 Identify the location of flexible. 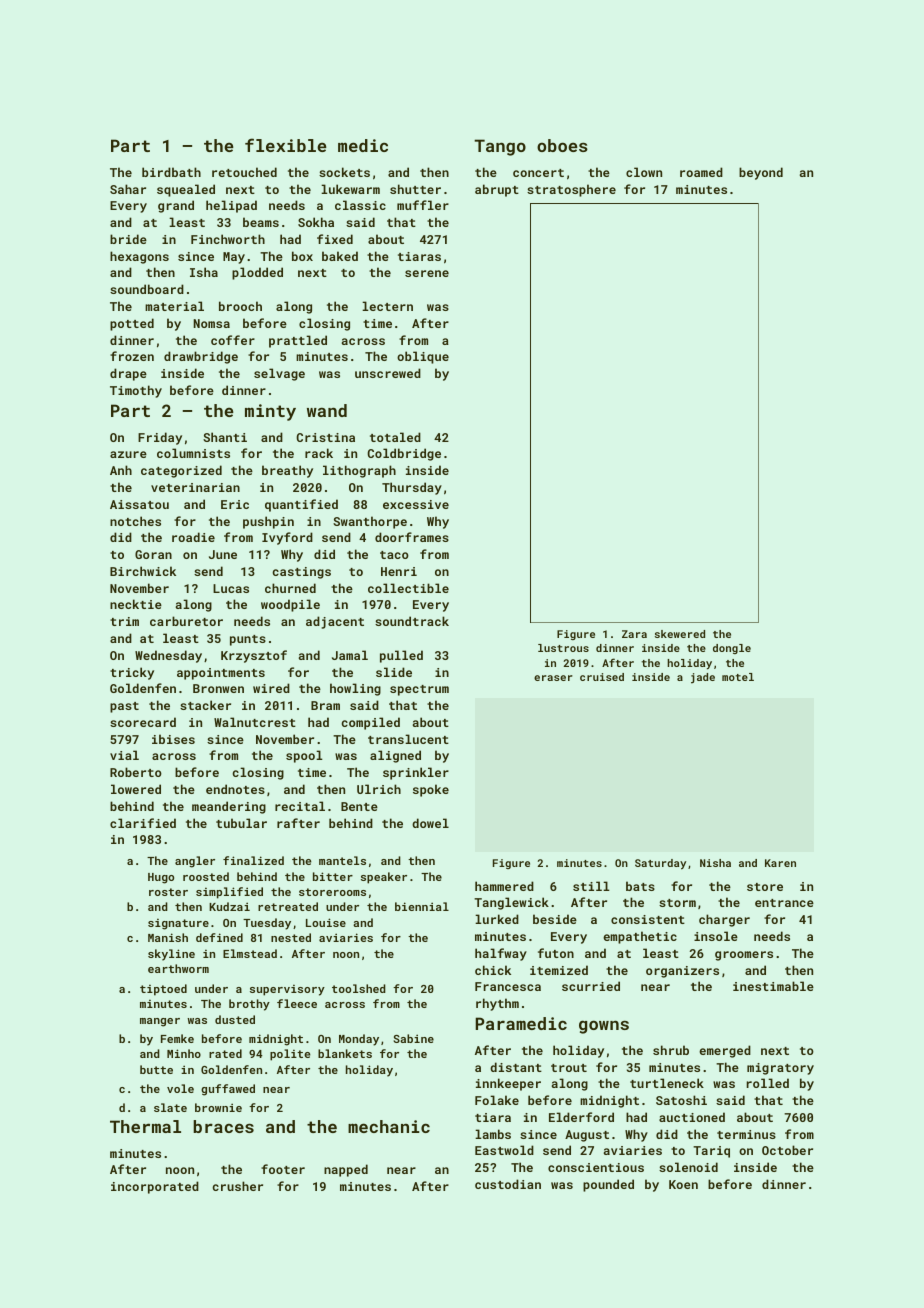
(286, 145).
